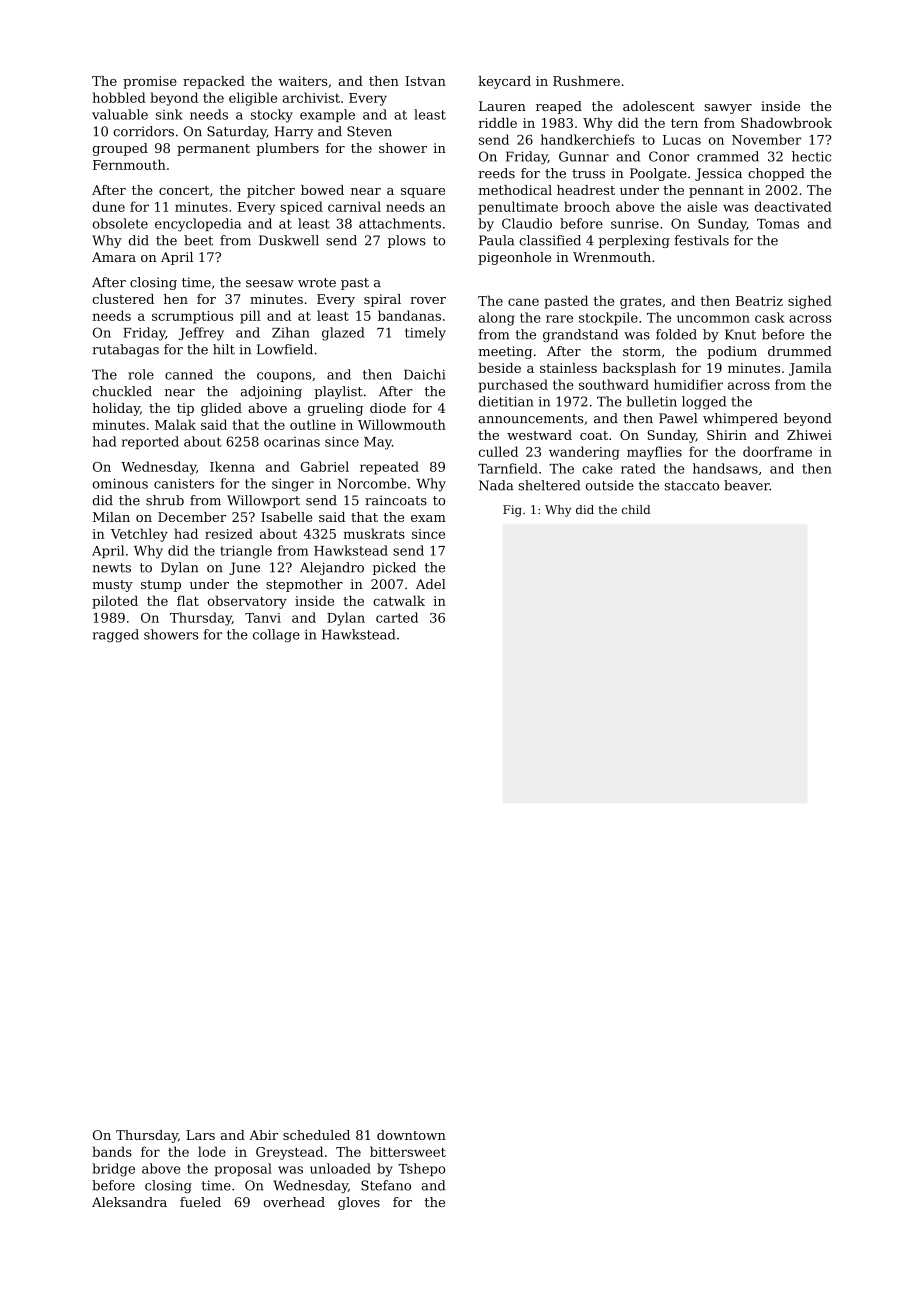  I want to click on child, so click(636, 509).
